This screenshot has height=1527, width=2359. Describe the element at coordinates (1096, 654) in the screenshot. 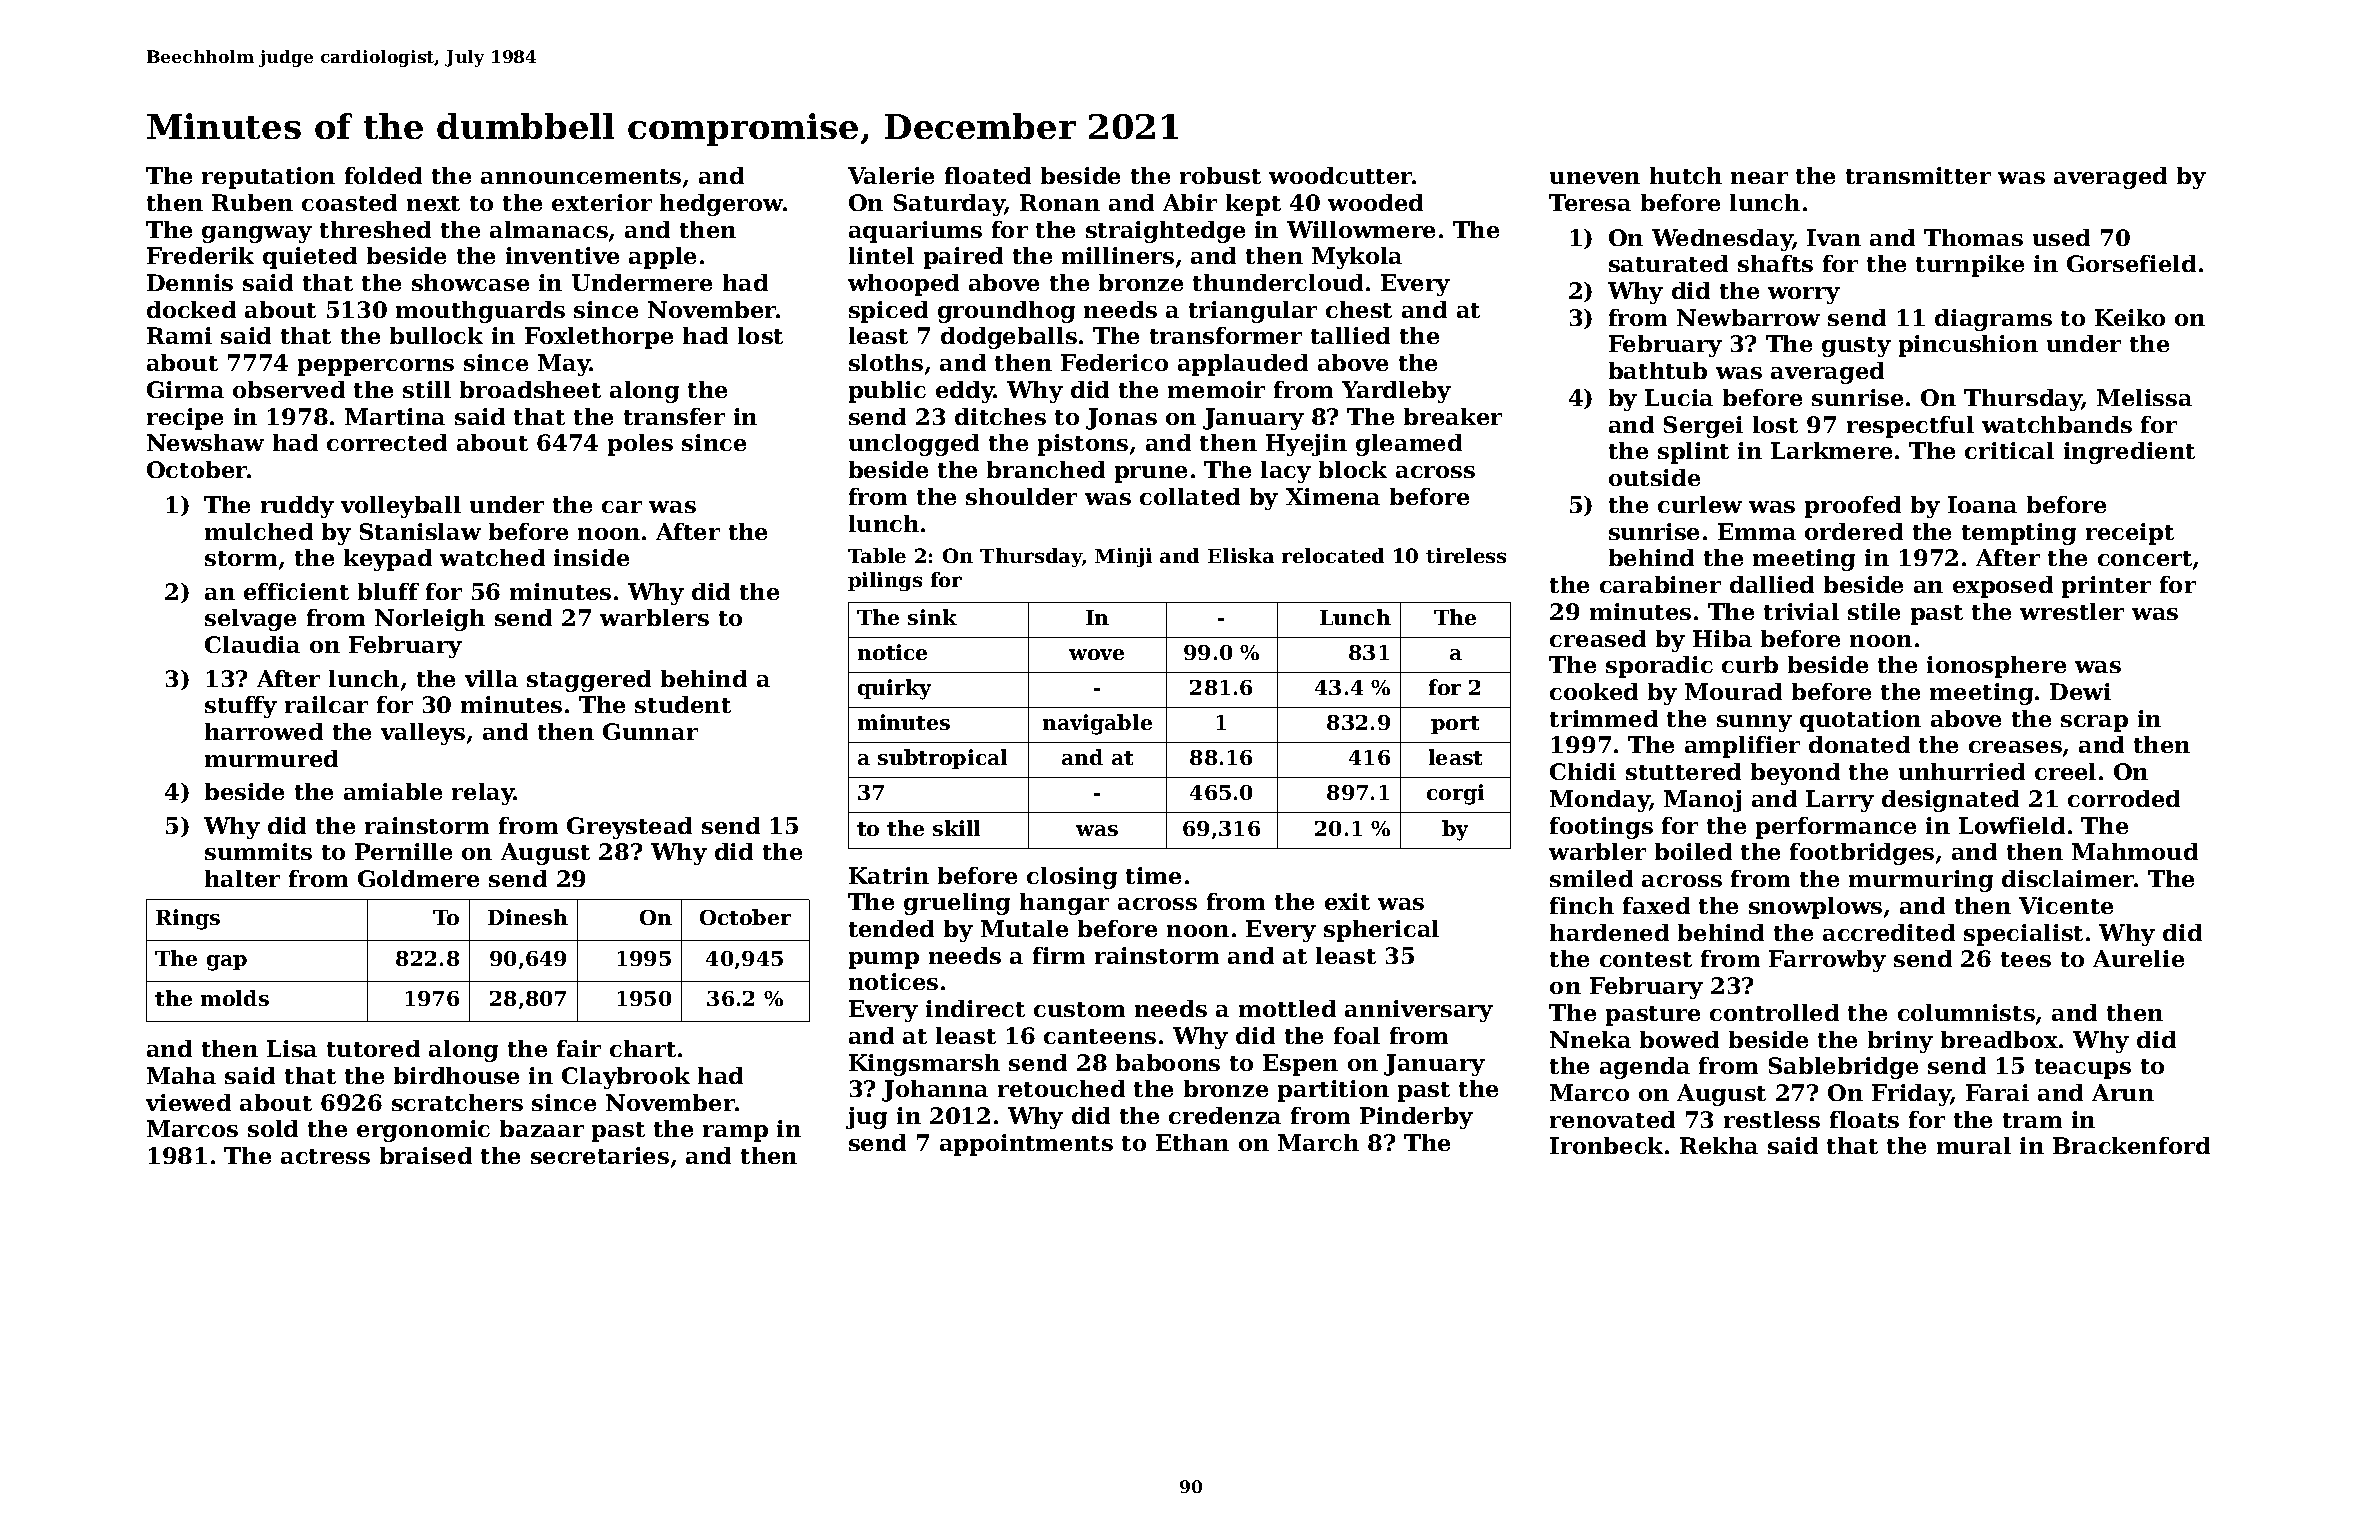

I see `wove` at that location.
